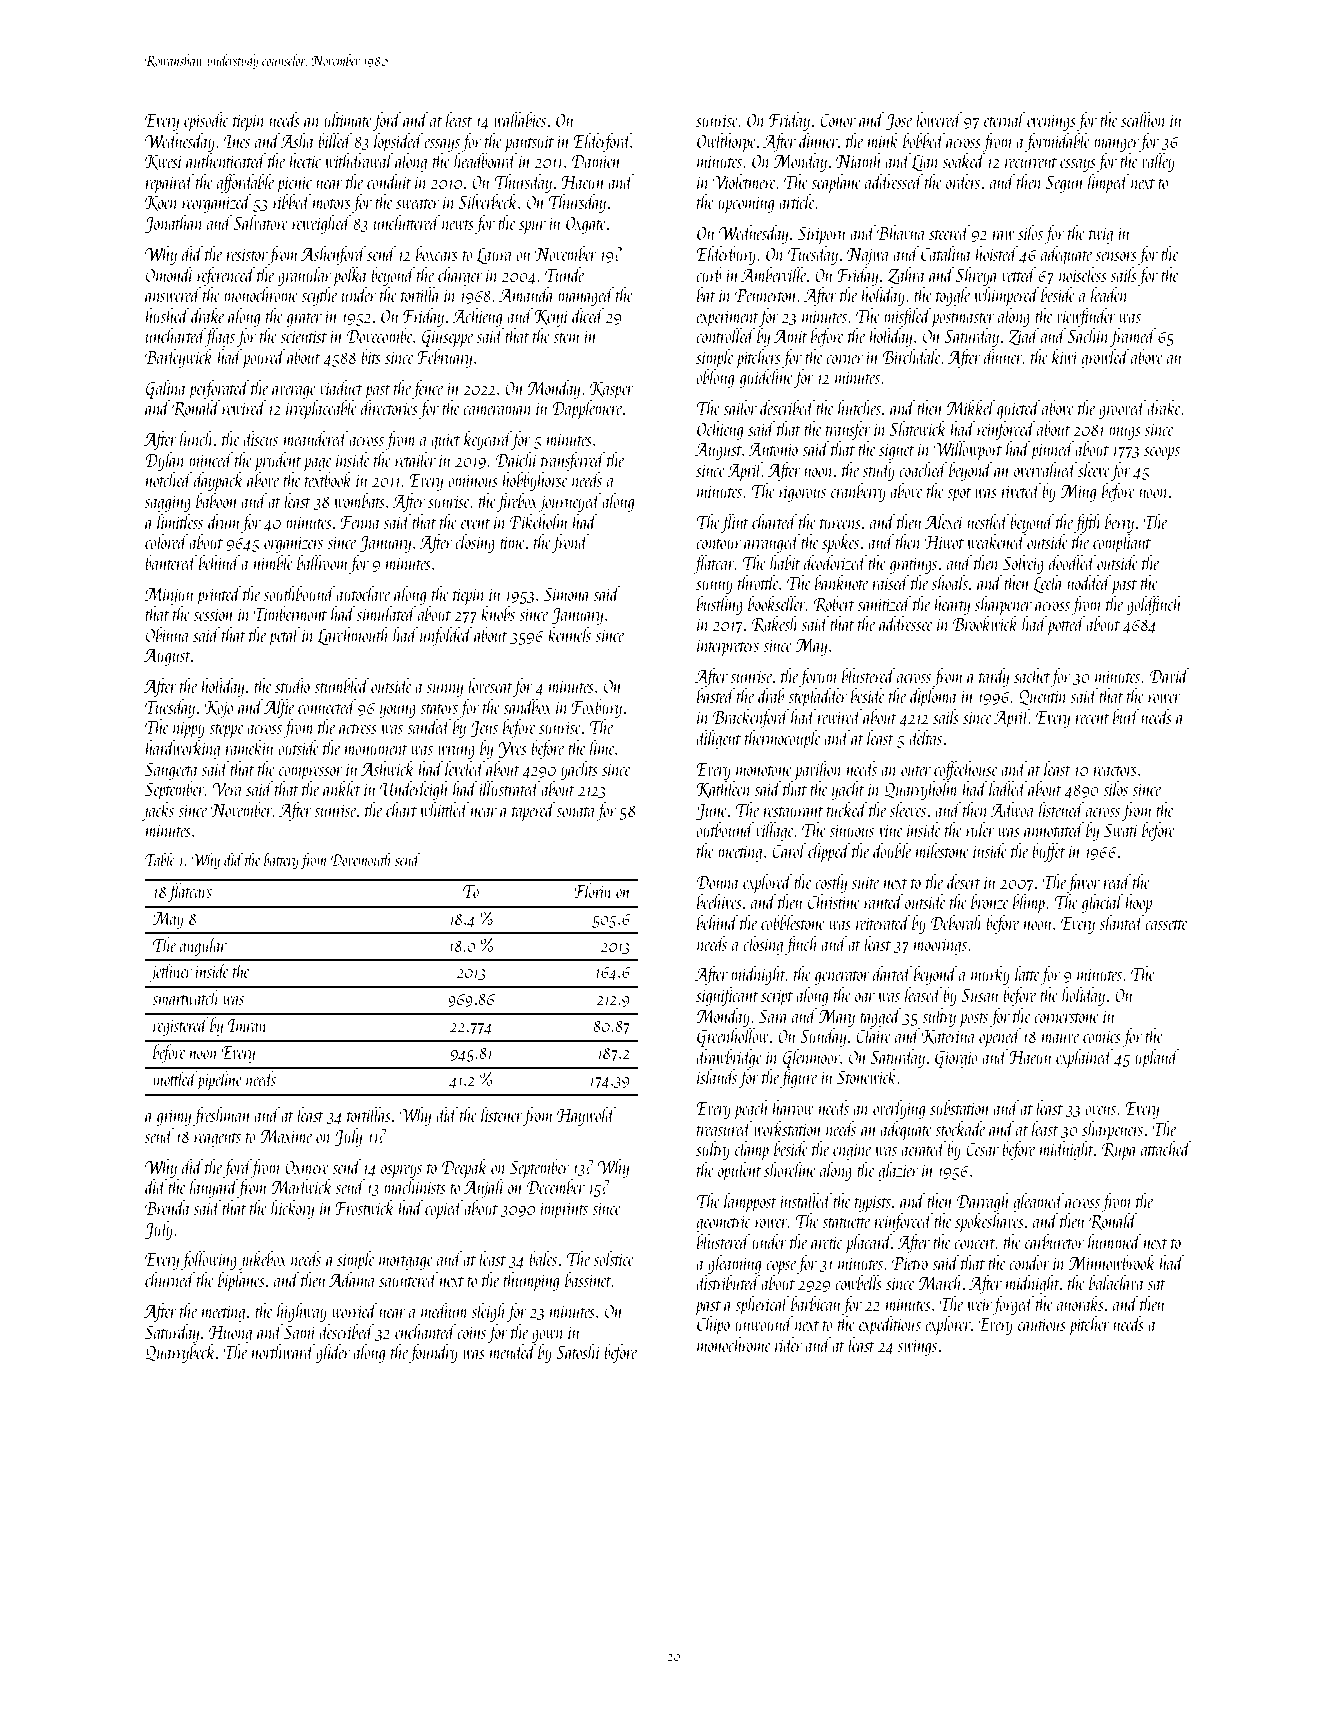 Image resolution: width=1335 pixels, height=1727 pixels. Describe the element at coordinates (247, 1025) in the screenshot. I see `Imran` at that location.
